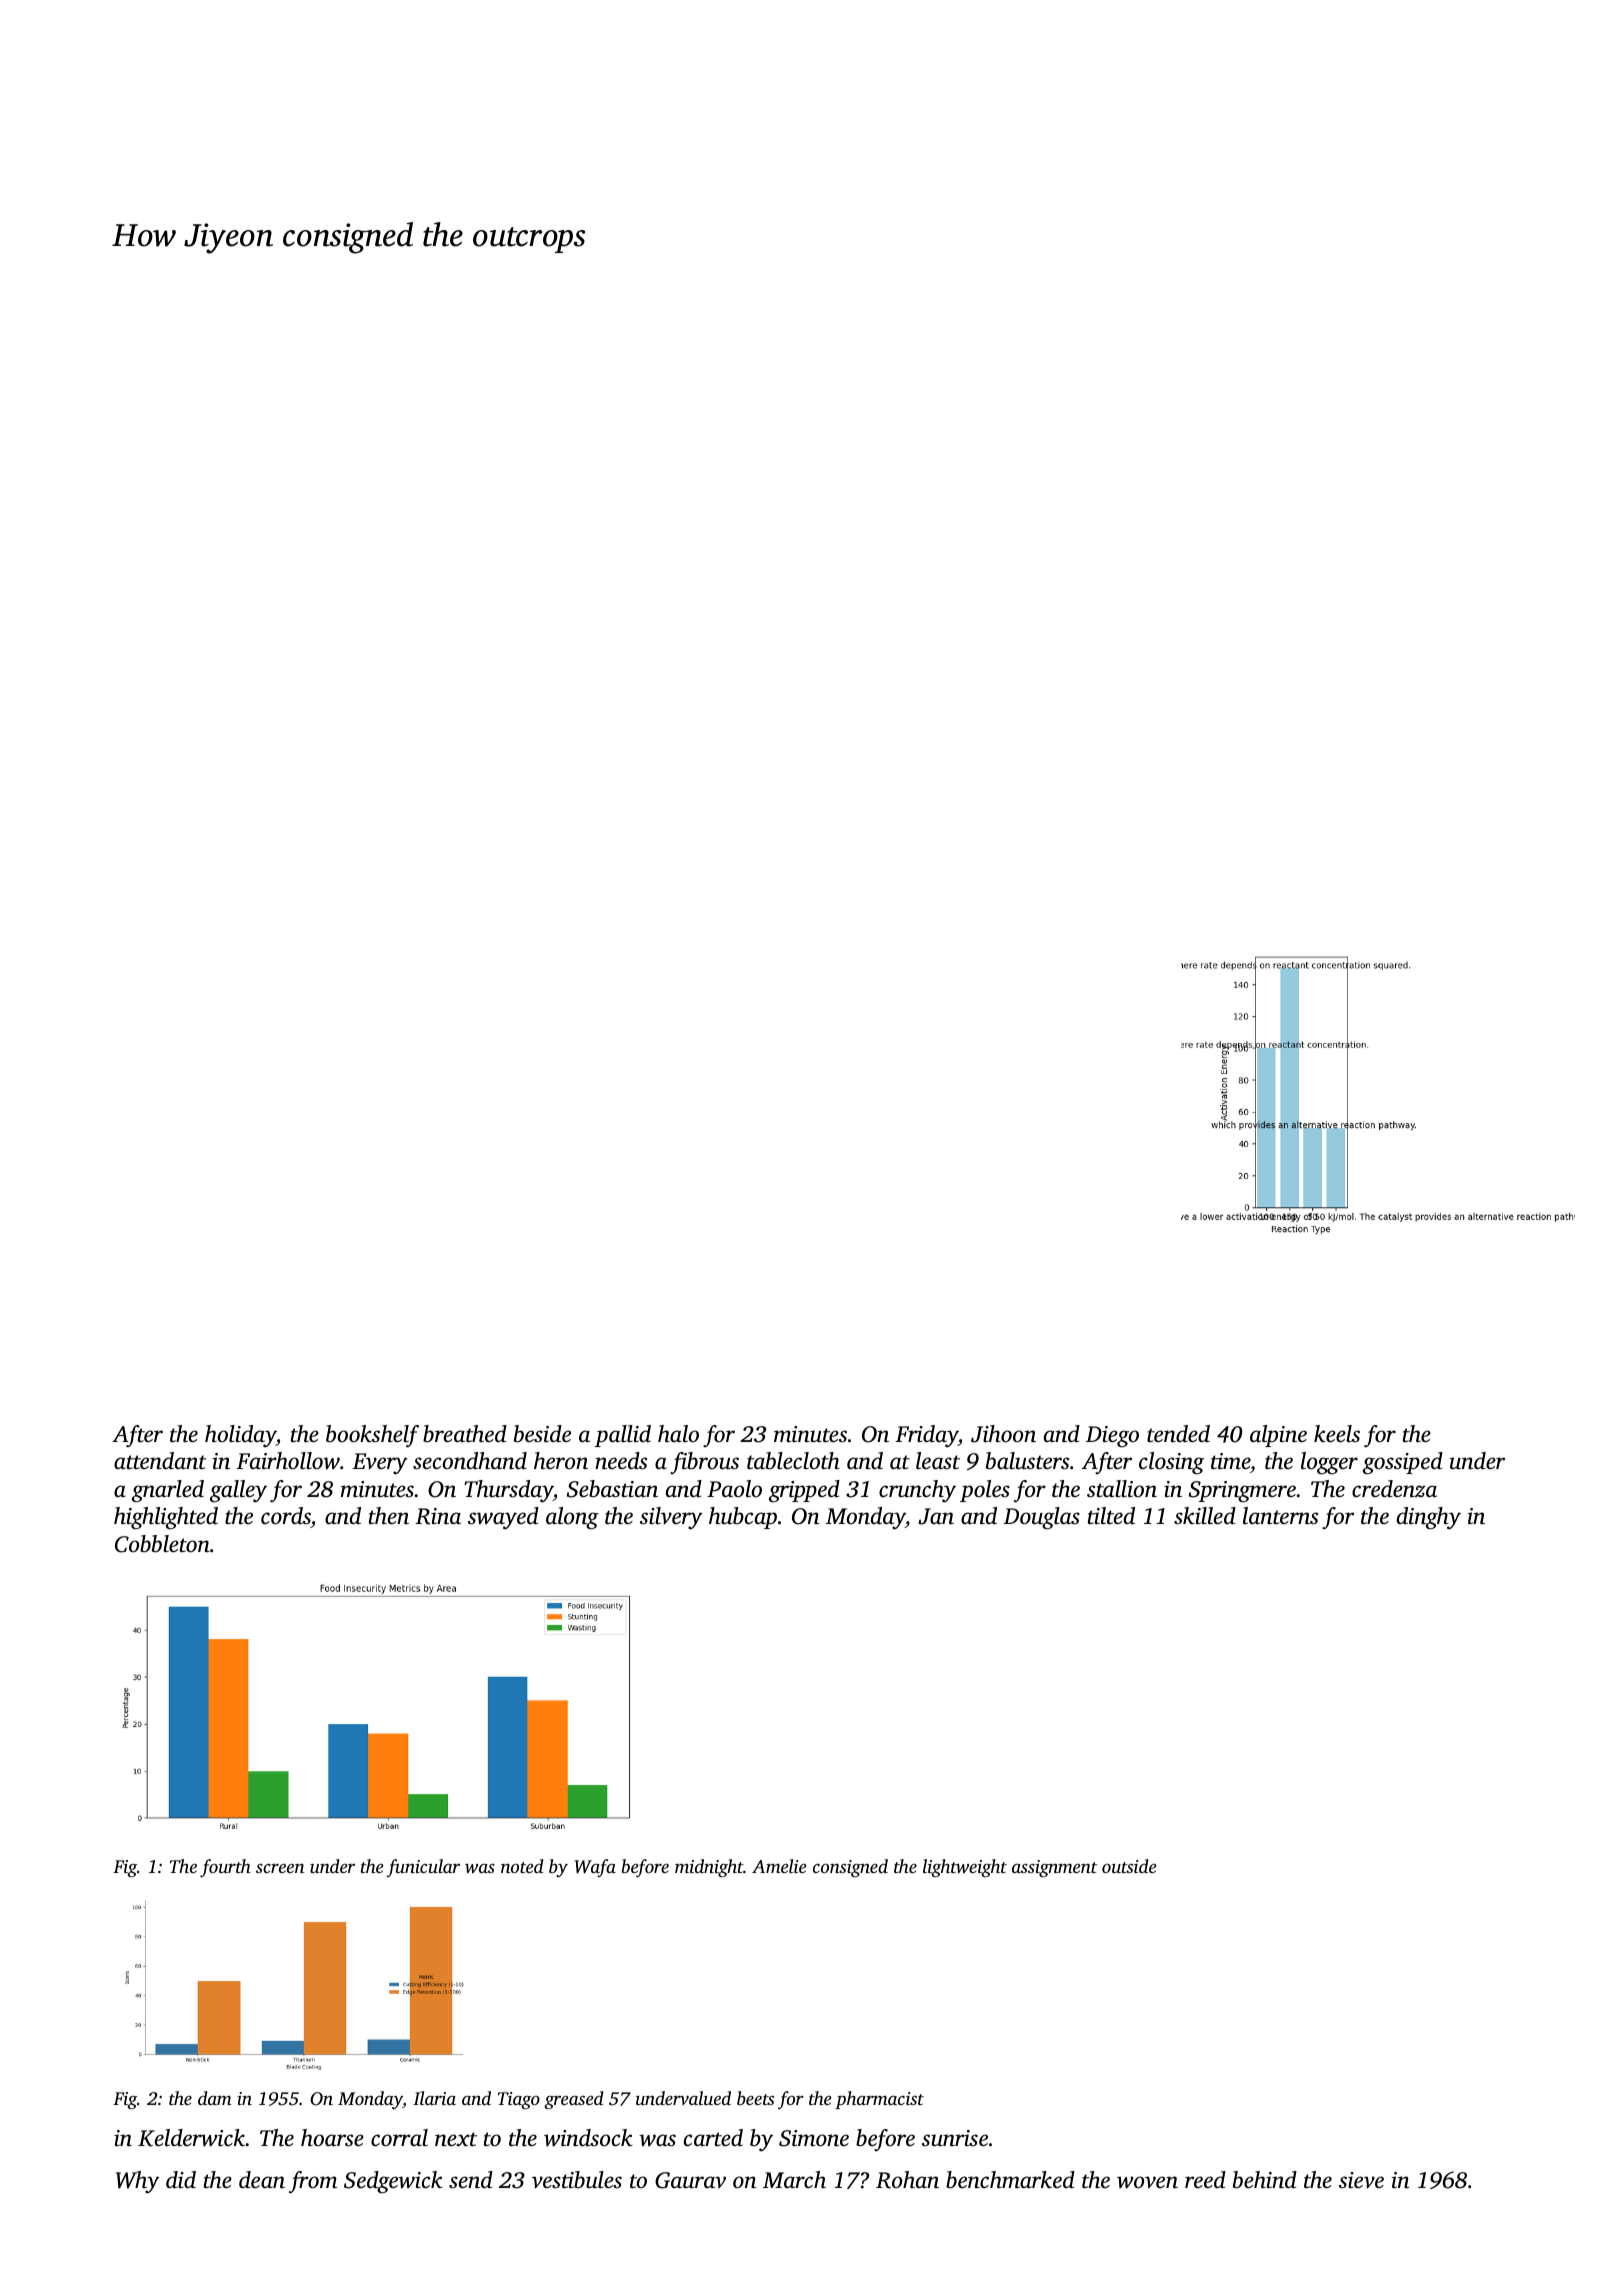 This screenshot has height=2292, width=1620. Describe the element at coordinates (1329, 1463) in the screenshot. I see `logger` at that location.
